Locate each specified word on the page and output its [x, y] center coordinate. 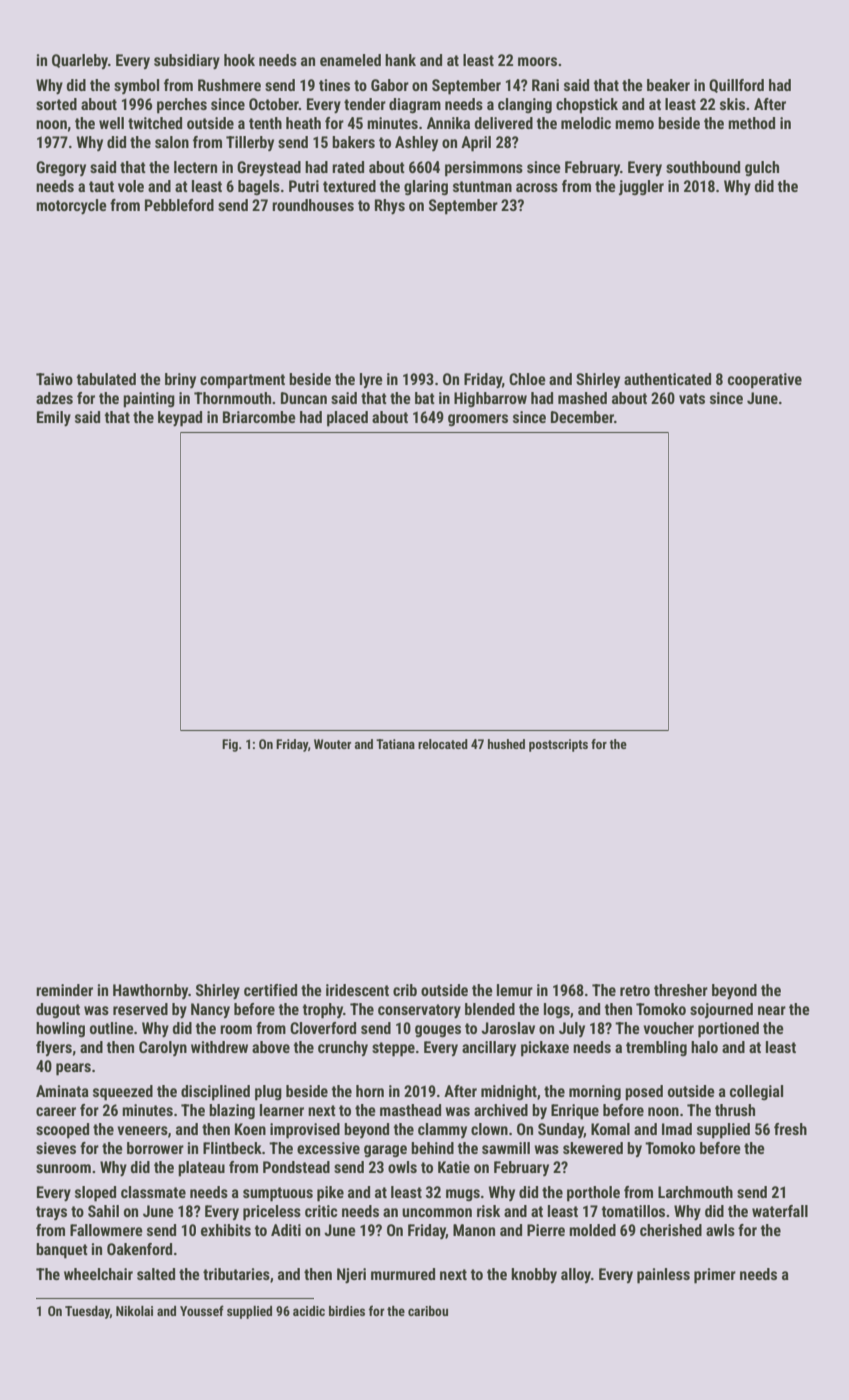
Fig [230, 745]
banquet [62, 1251]
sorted [56, 104]
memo [634, 124]
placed [347, 419]
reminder [64, 990]
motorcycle [71, 206]
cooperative [765, 381]
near [772, 1010]
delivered [503, 123]
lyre [371, 380]
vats [692, 398]
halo [704, 1047]
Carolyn [163, 1048]
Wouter [332, 744]
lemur [515, 990]
